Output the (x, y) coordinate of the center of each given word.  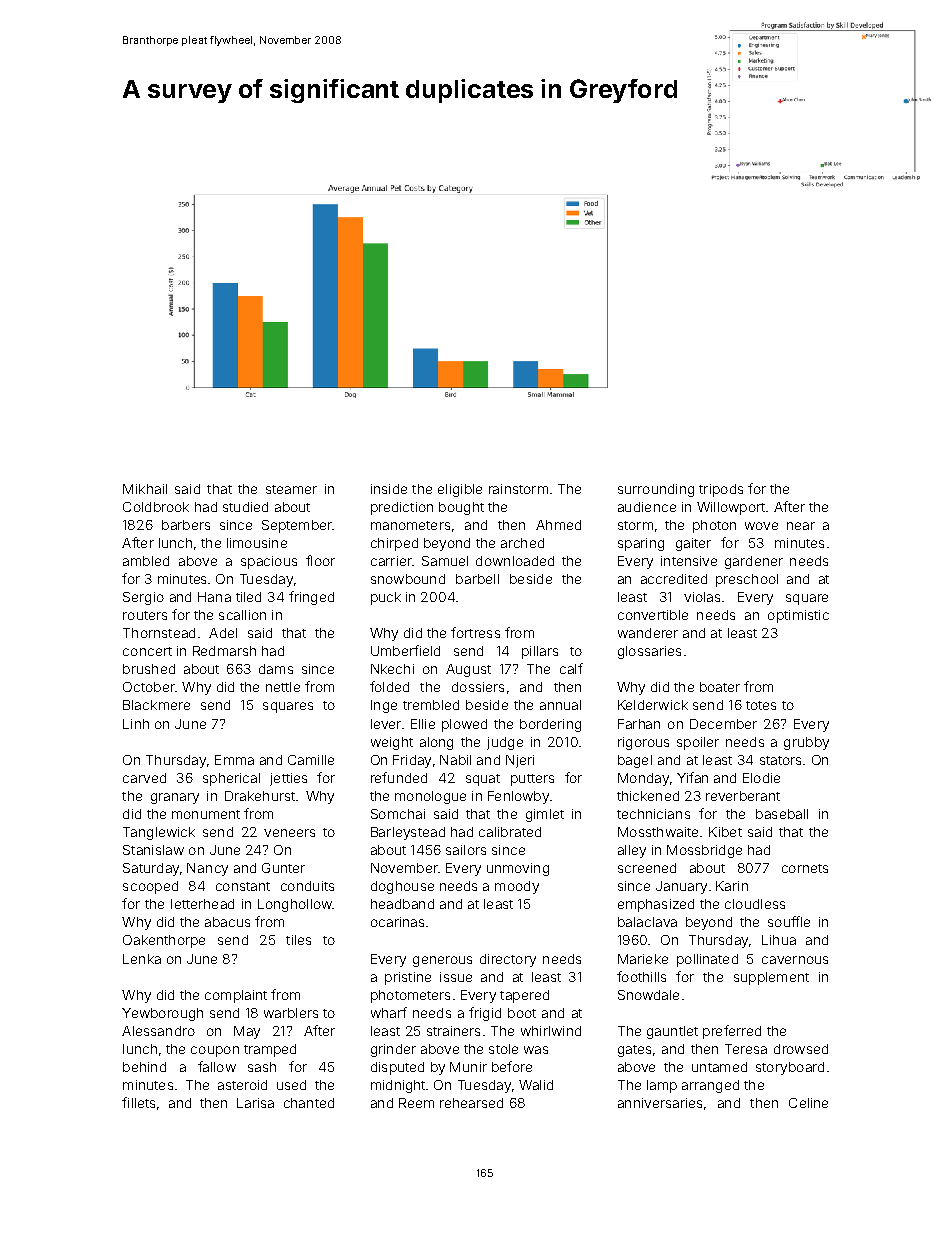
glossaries (649, 652)
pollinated (707, 960)
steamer (291, 489)
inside (389, 489)
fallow (217, 1066)
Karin (732, 886)
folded (389, 686)
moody (517, 887)
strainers (453, 1031)
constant (243, 886)
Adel (223, 633)
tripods (721, 490)
